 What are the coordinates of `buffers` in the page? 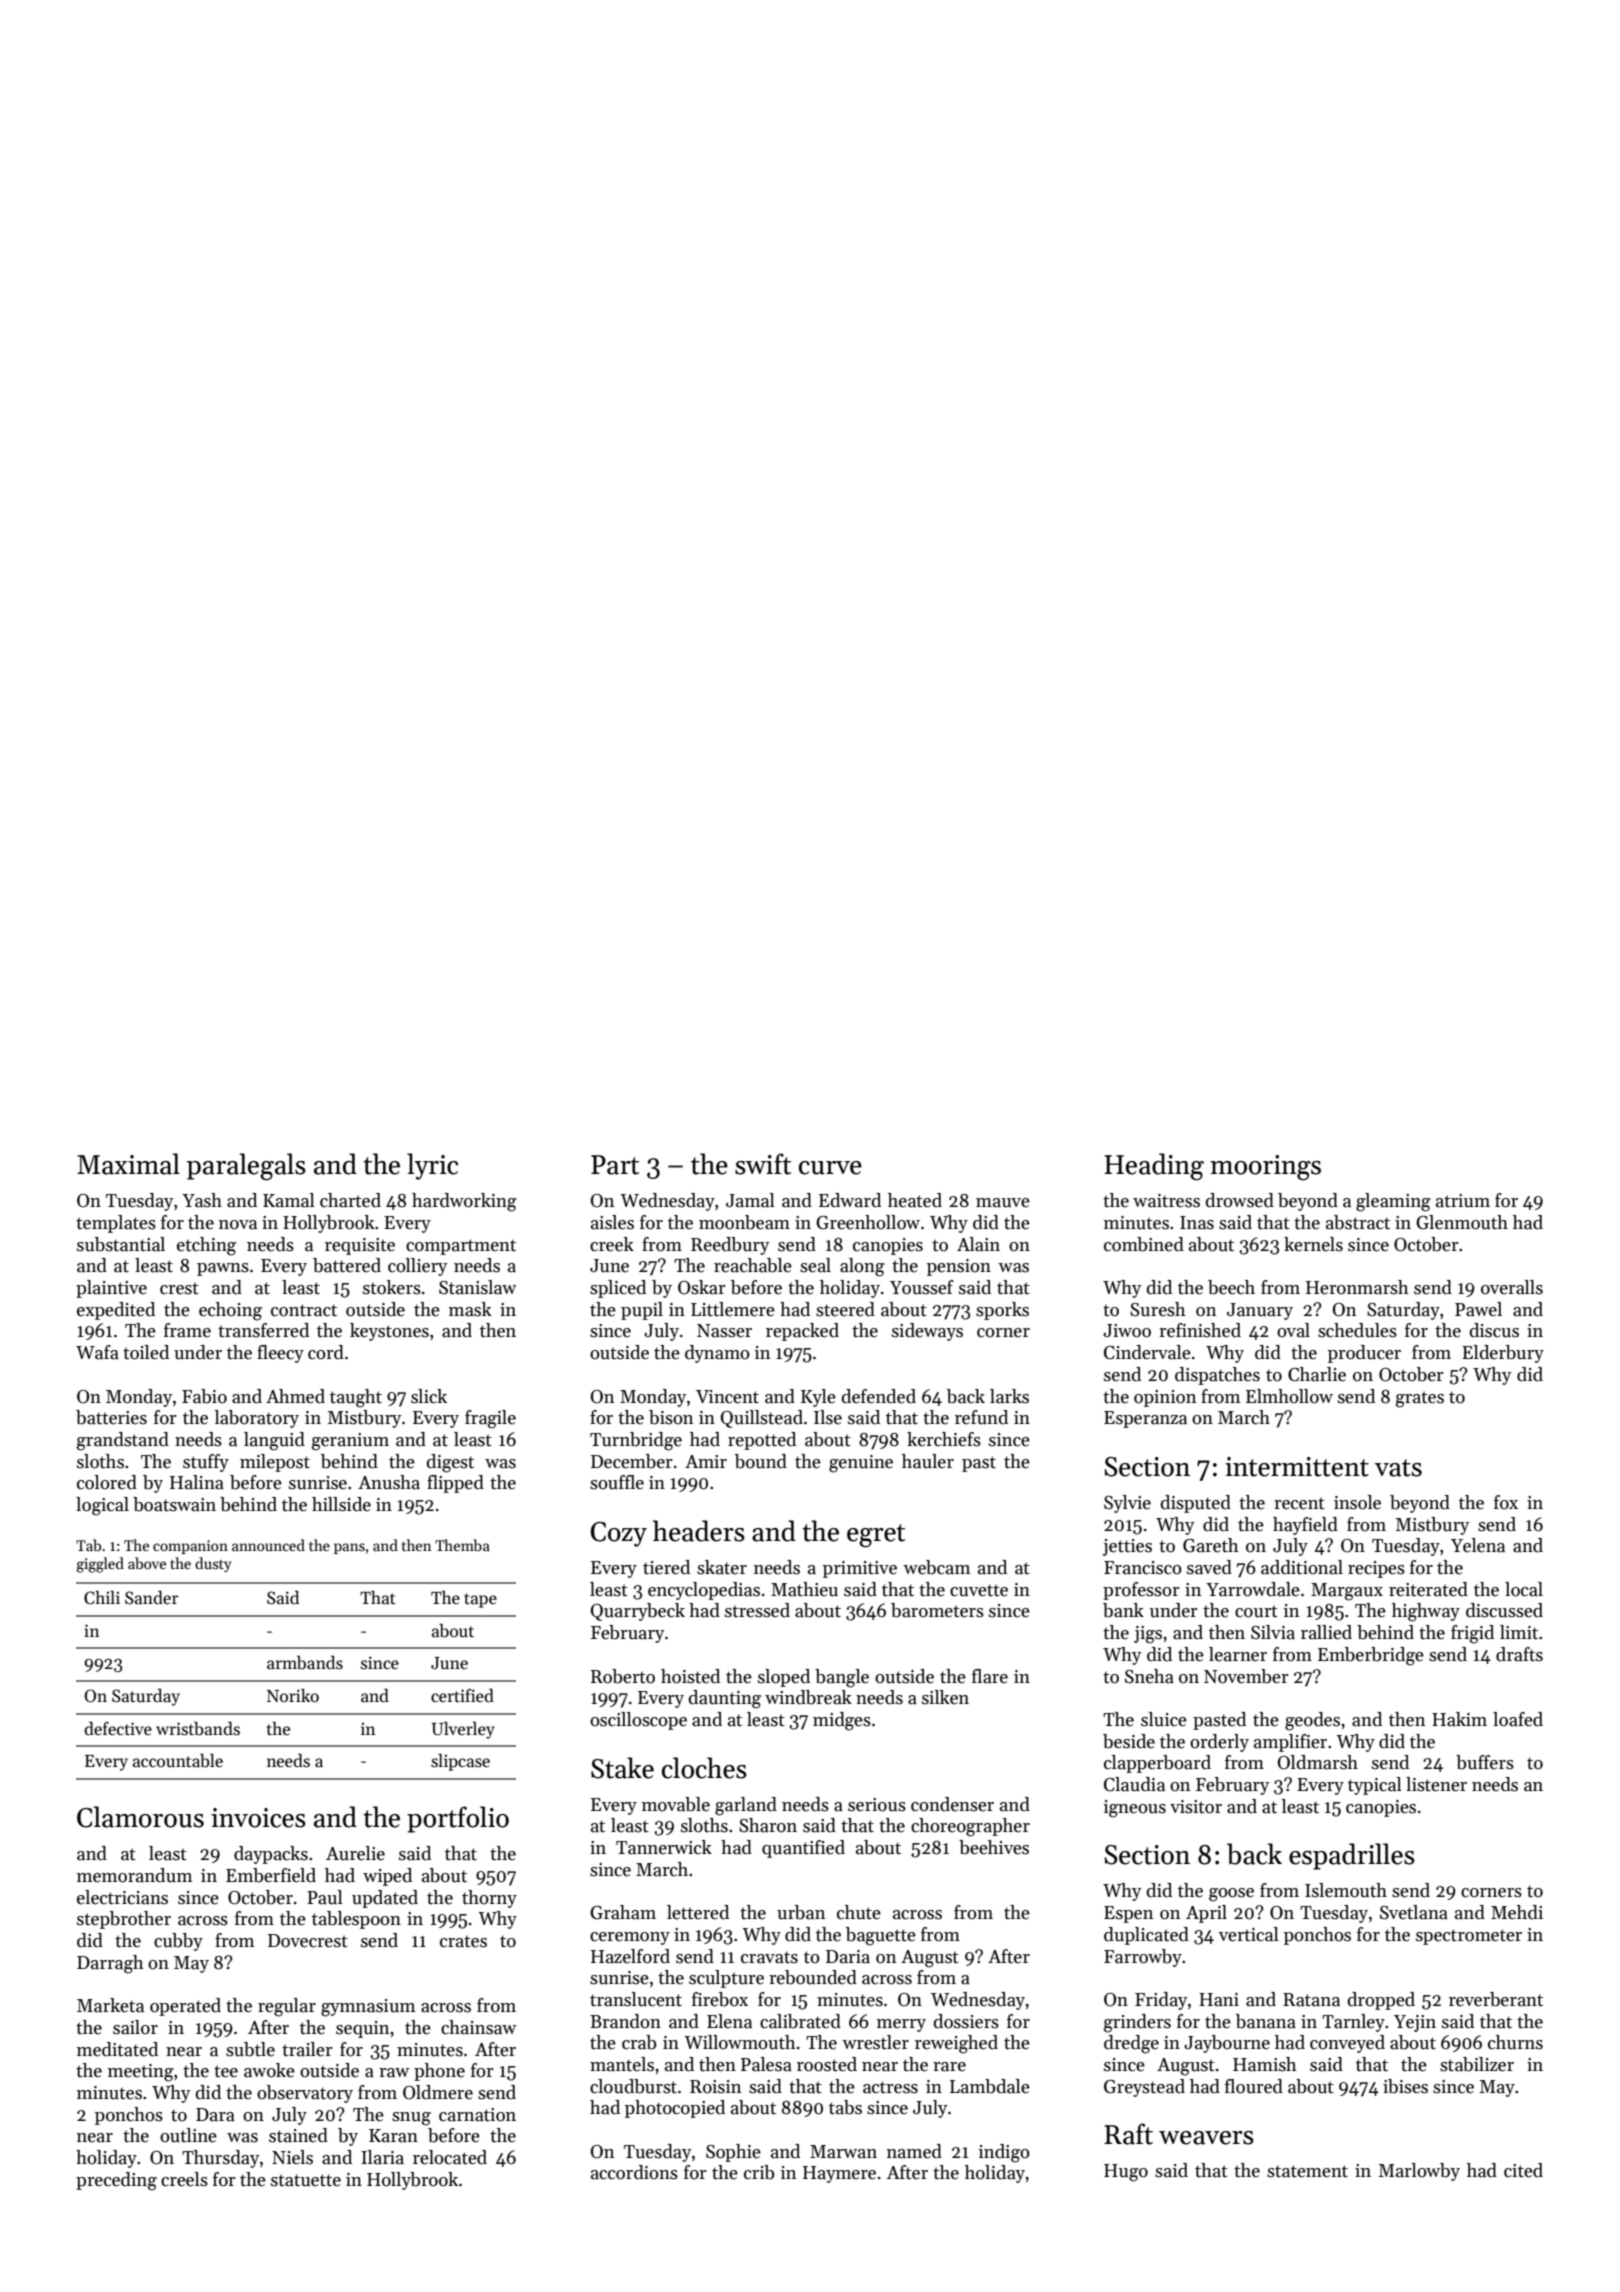 It's located at (1485, 1762).
